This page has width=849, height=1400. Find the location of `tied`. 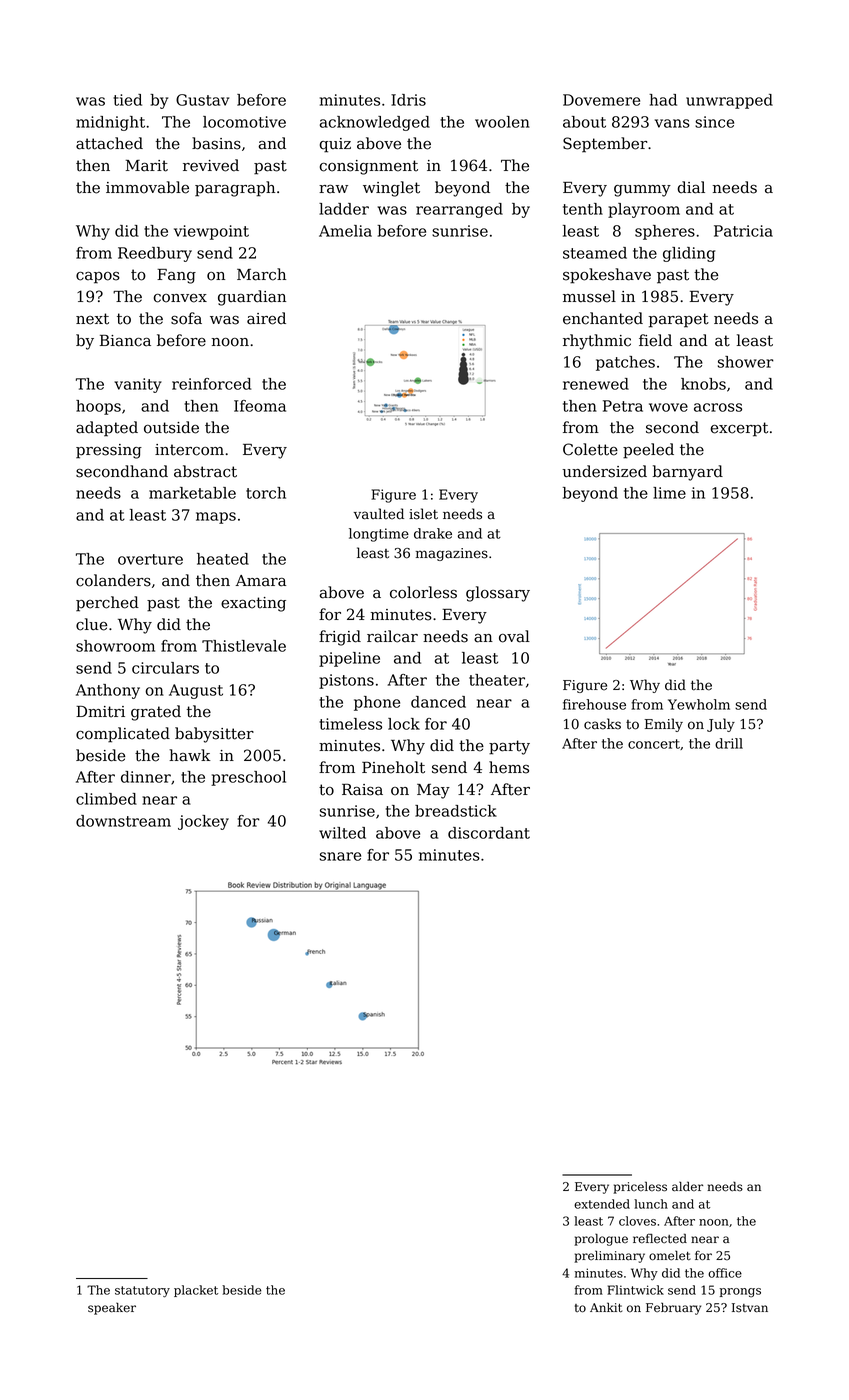

tied is located at coordinates (127, 100).
